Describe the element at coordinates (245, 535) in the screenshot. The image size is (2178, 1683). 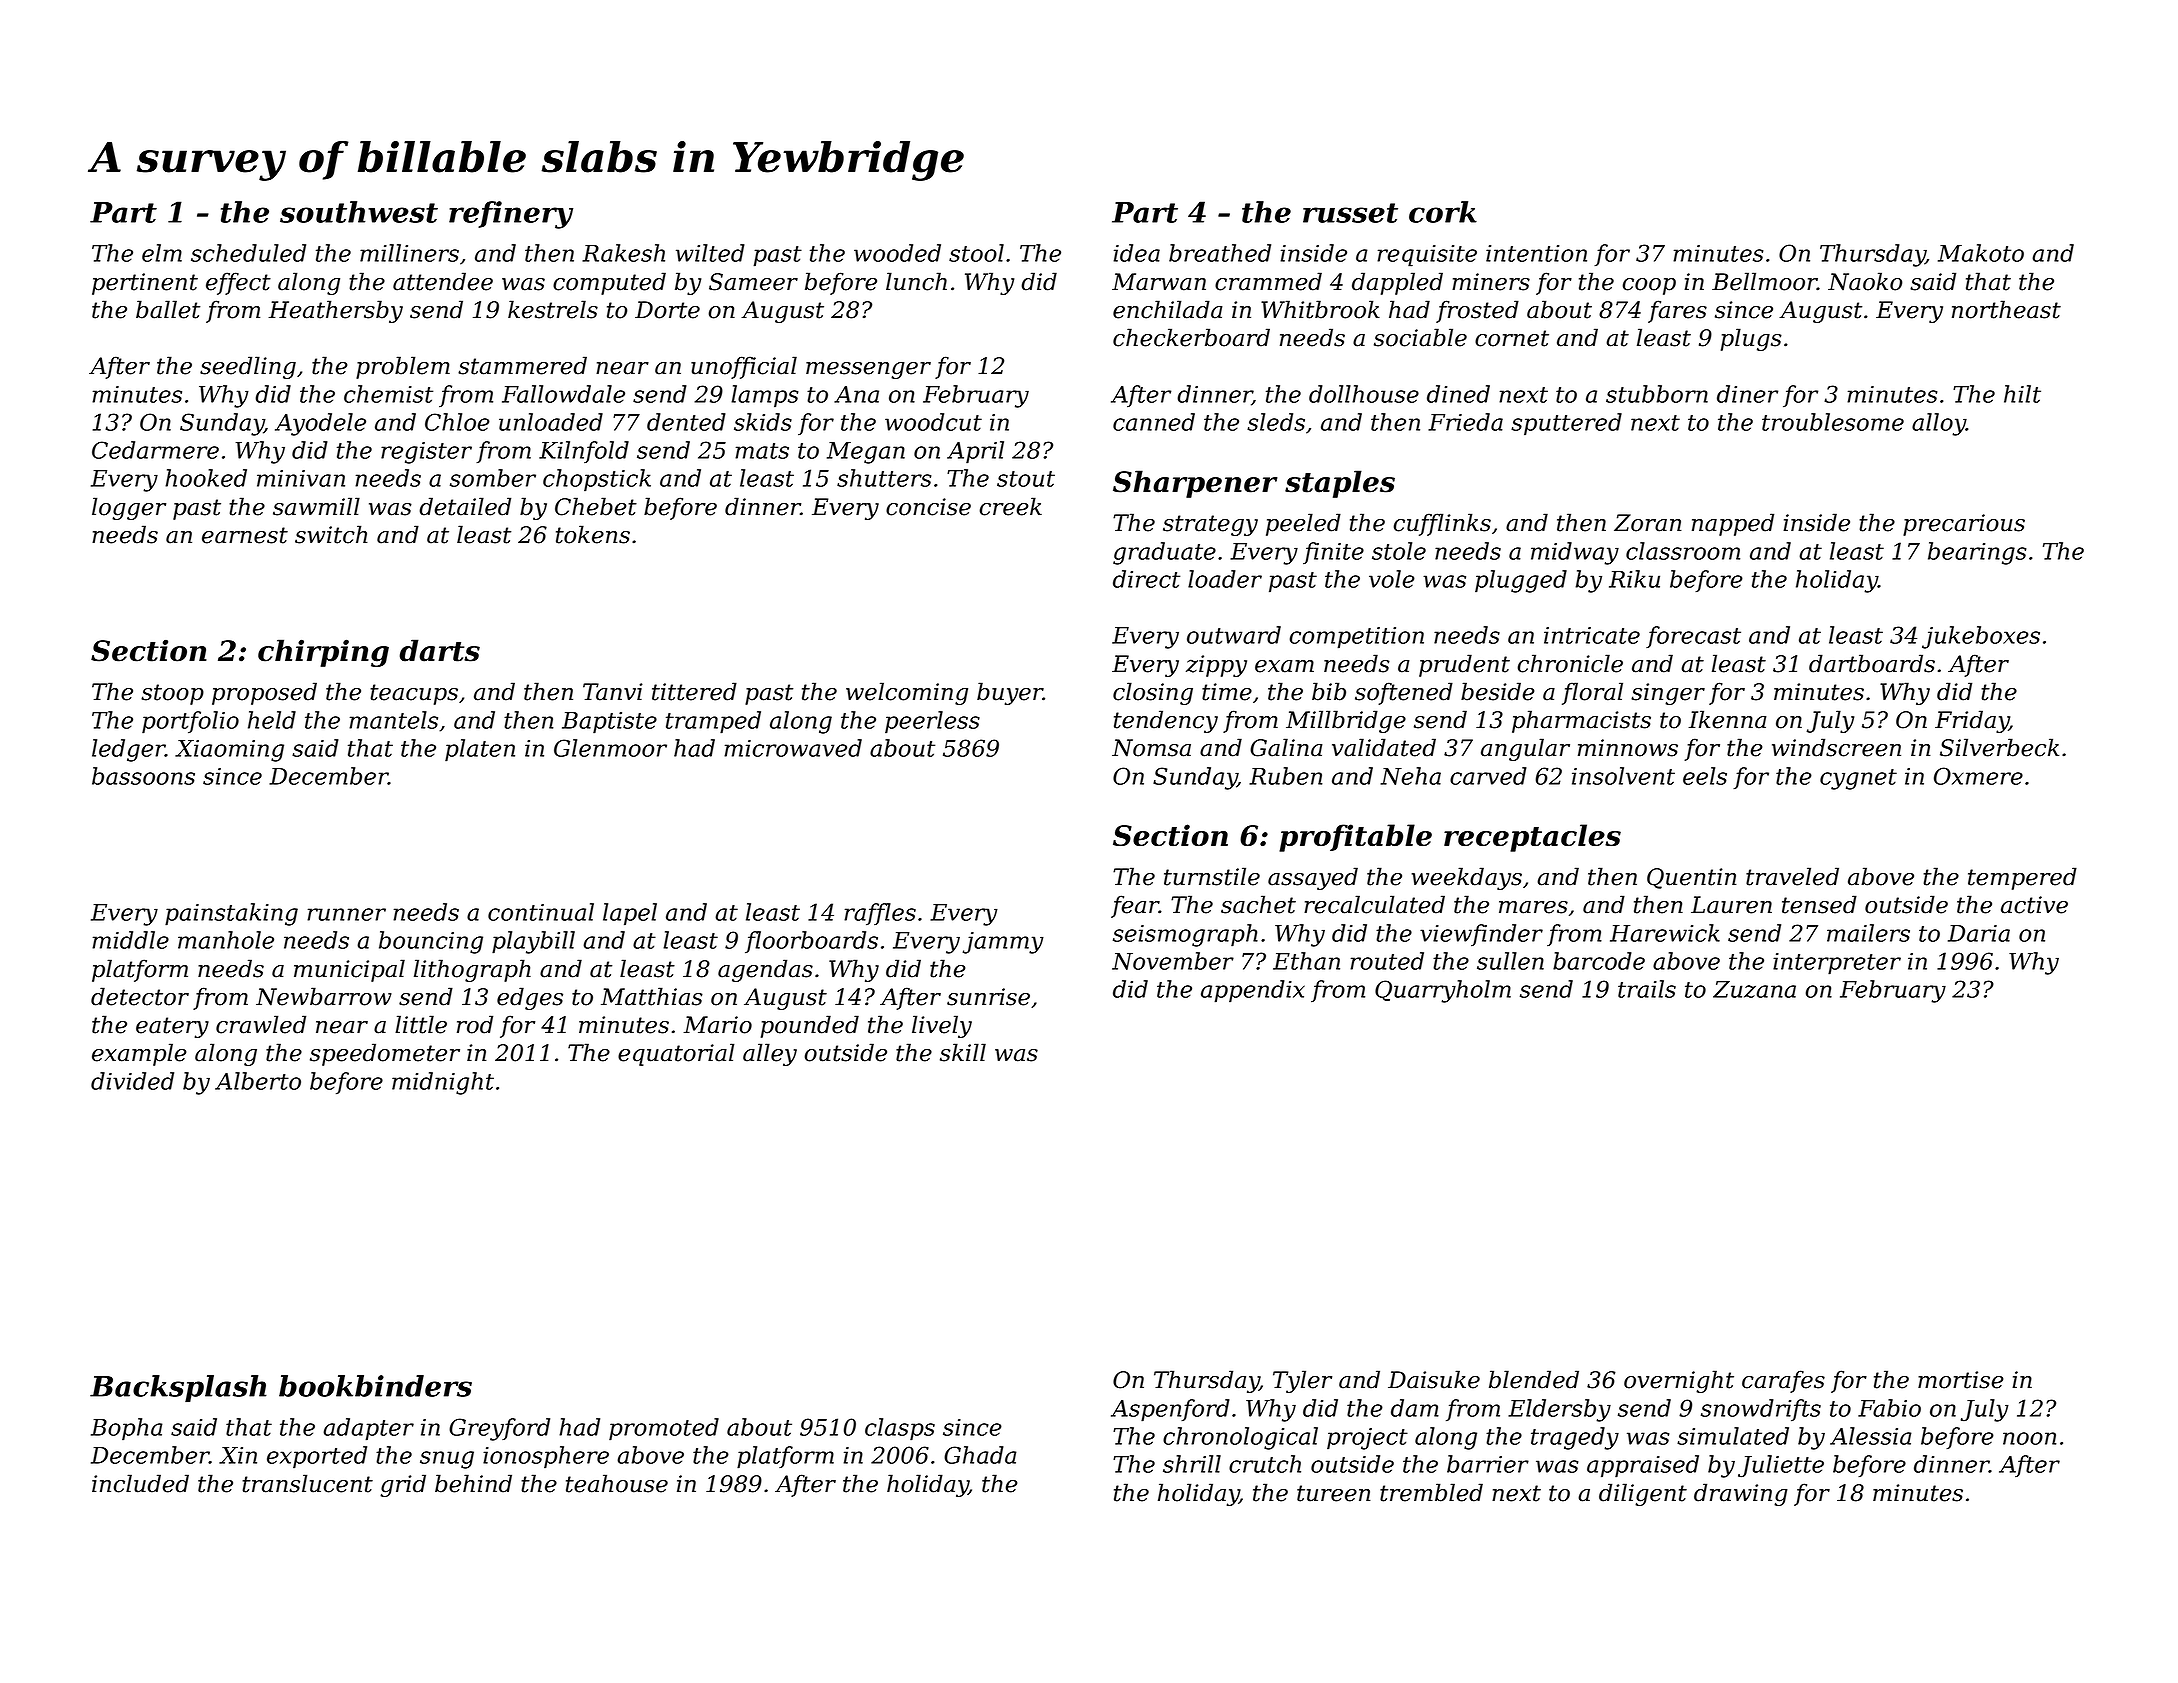
I see `earnest` at that location.
